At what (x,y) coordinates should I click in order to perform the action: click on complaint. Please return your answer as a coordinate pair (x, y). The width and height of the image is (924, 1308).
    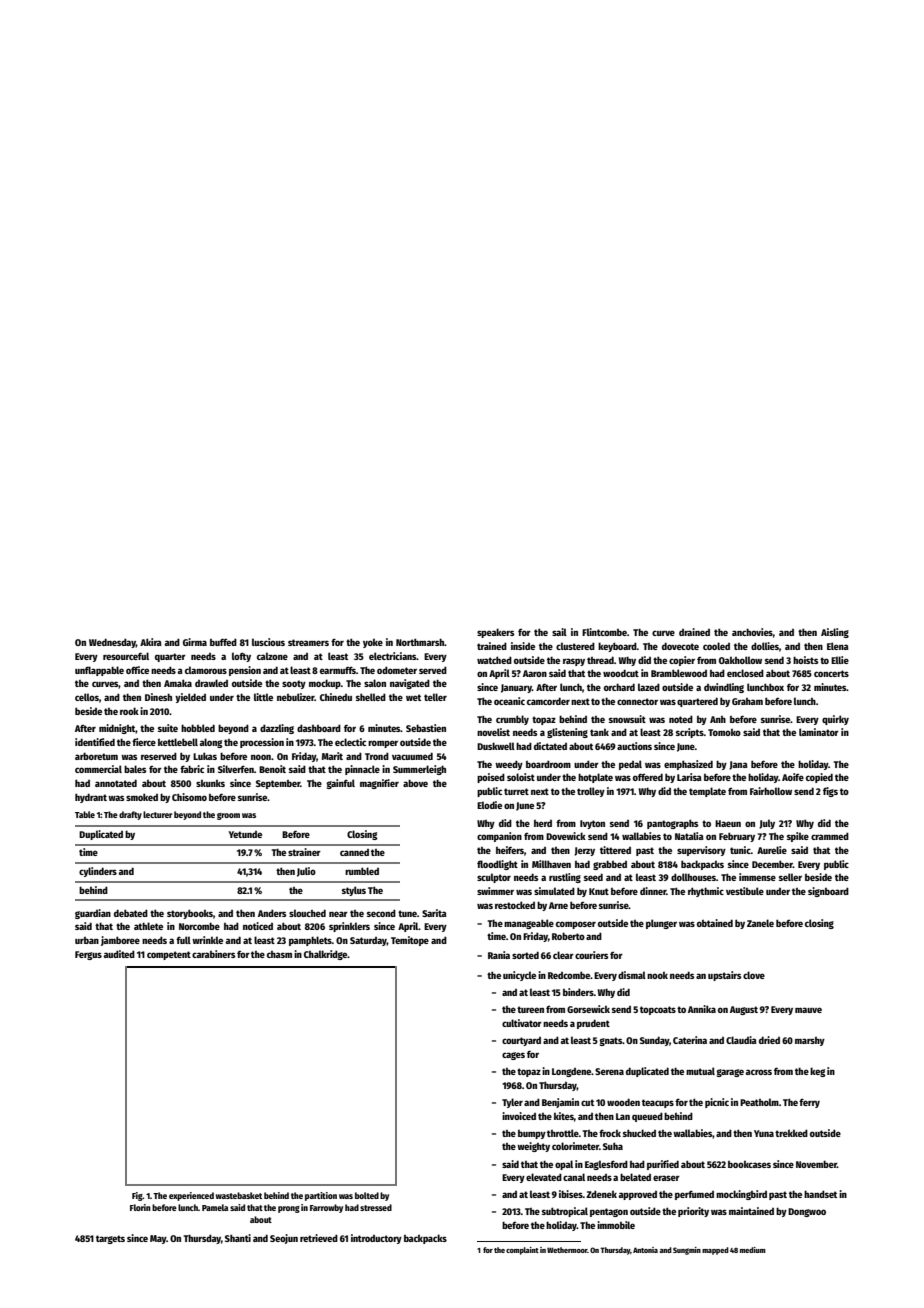
    Looking at the image, I should click on (522, 1251).
